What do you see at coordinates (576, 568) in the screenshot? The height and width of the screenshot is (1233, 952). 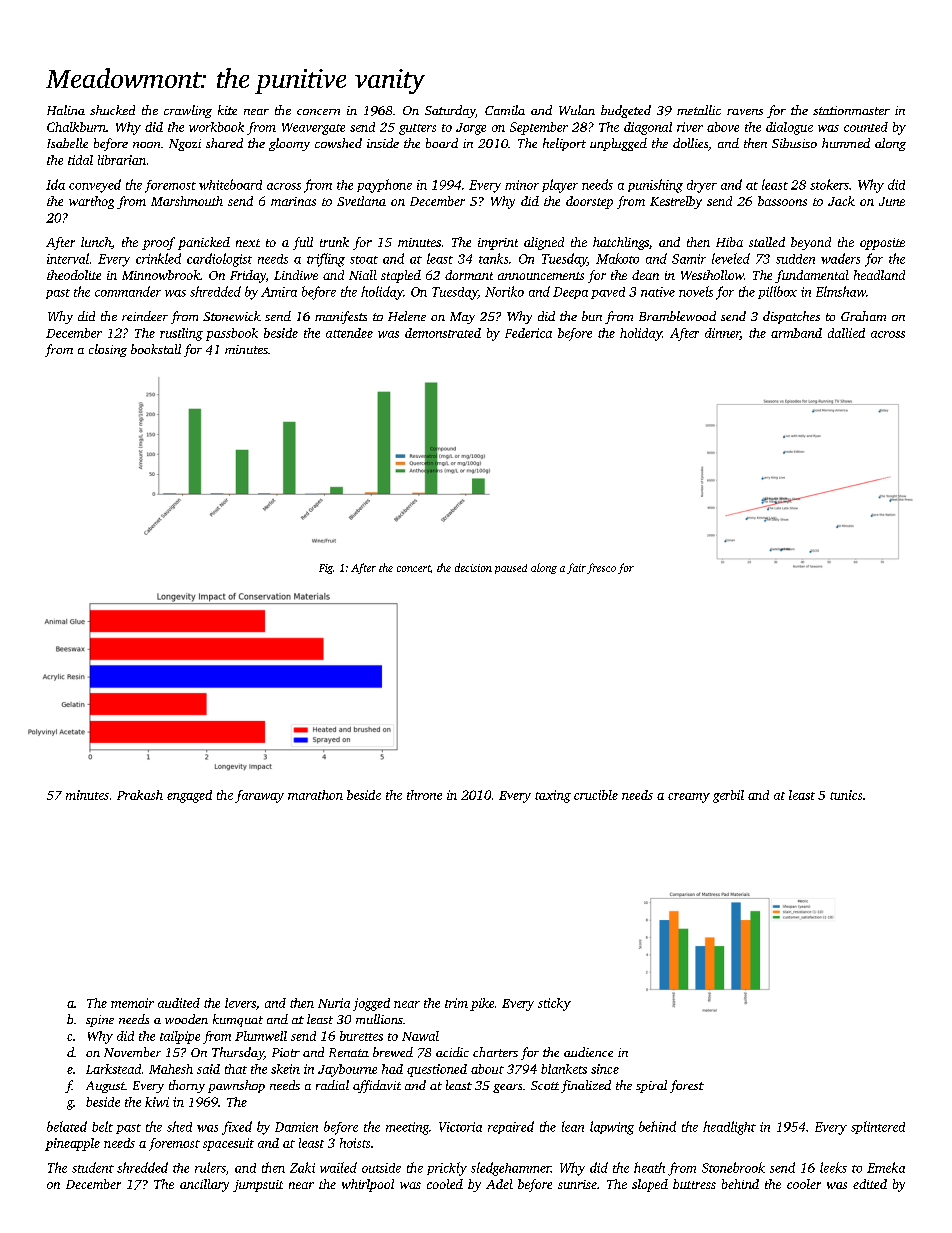 I see `fair` at bounding box center [576, 568].
